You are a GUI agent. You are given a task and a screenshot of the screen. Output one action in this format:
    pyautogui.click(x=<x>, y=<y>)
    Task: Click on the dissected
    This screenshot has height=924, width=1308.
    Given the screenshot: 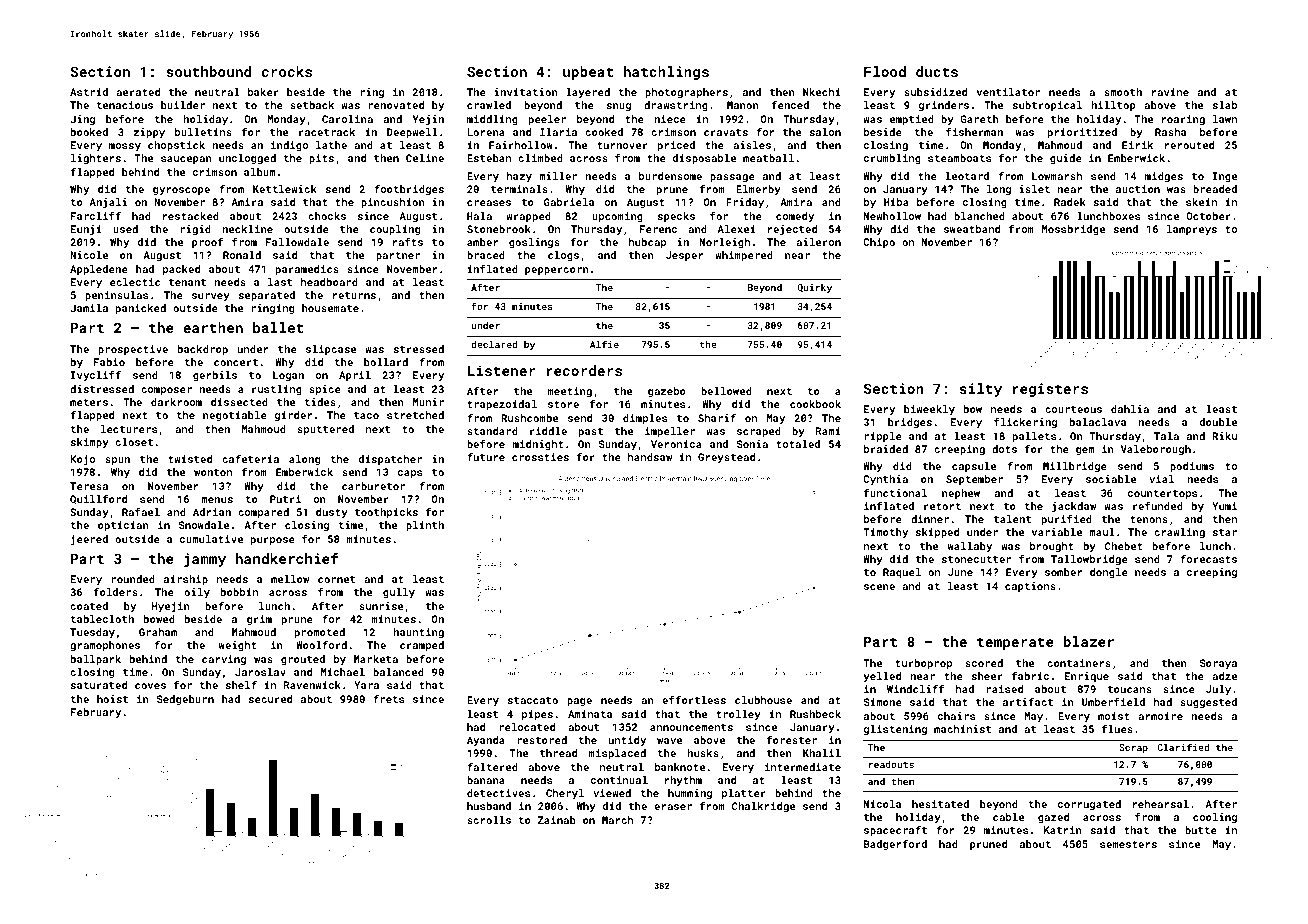 What is the action you would take?
    pyautogui.click(x=239, y=402)
